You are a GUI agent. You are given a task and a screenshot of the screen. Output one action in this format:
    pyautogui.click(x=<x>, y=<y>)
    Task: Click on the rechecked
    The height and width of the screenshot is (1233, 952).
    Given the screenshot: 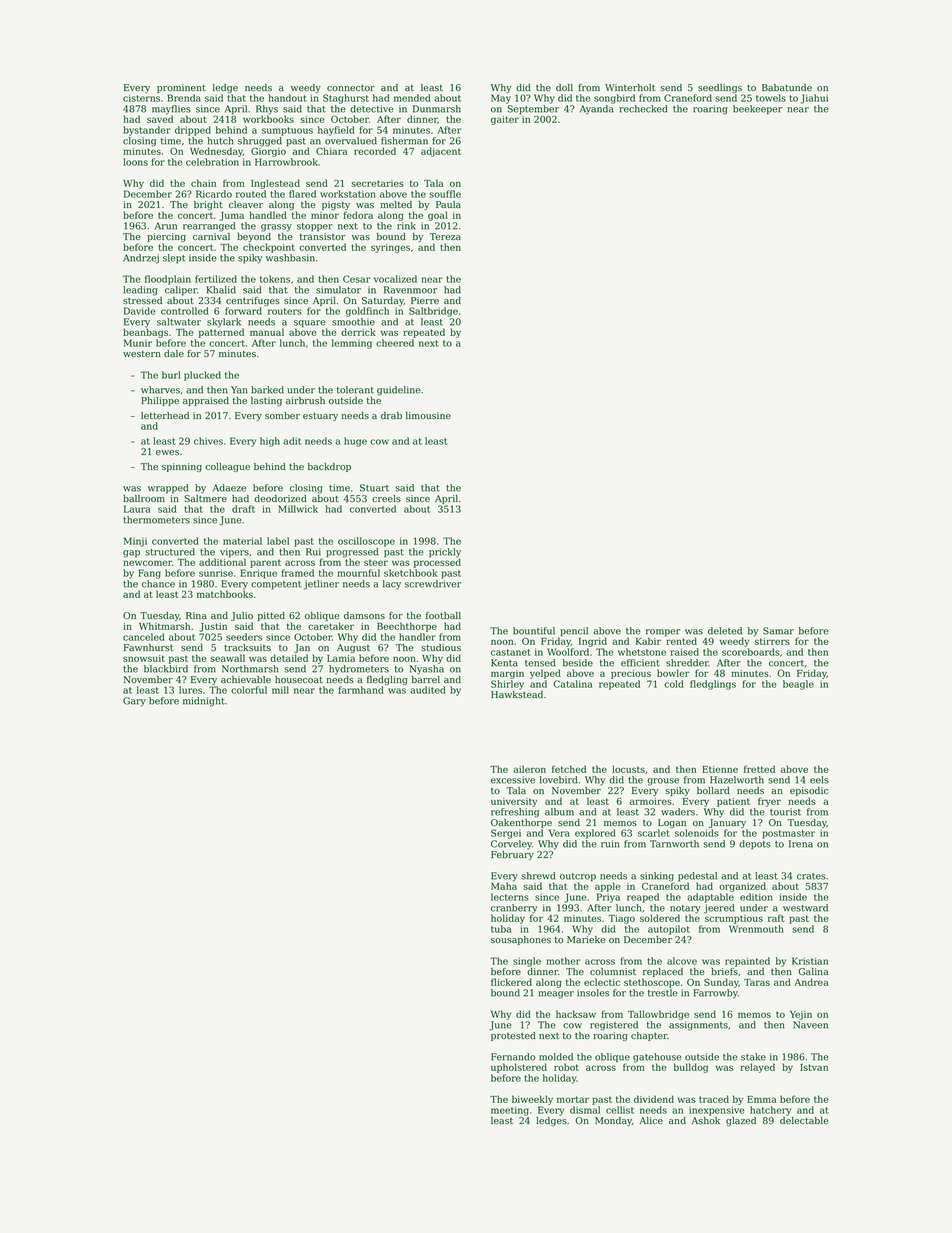 What is the action you would take?
    pyautogui.click(x=643, y=109)
